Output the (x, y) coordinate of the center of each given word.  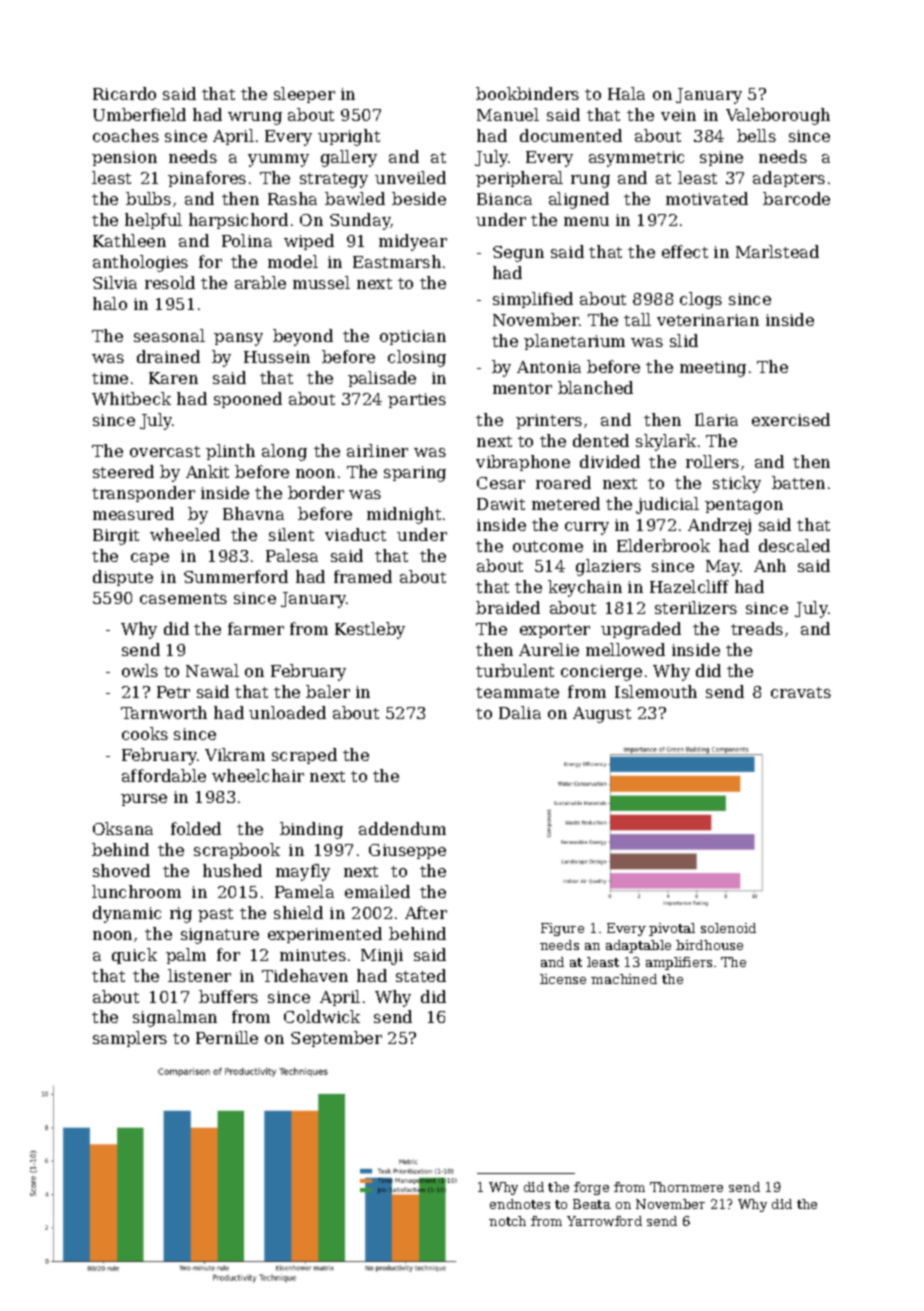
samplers (130, 1039)
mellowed (625, 649)
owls (140, 670)
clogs (701, 300)
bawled (355, 198)
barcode (796, 198)
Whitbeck (131, 398)
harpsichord (238, 221)
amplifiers (679, 963)
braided (508, 607)
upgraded (641, 630)
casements (183, 598)
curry (587, 528)
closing (417, 358)
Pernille (227, 1037)
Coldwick (322, 1016)
